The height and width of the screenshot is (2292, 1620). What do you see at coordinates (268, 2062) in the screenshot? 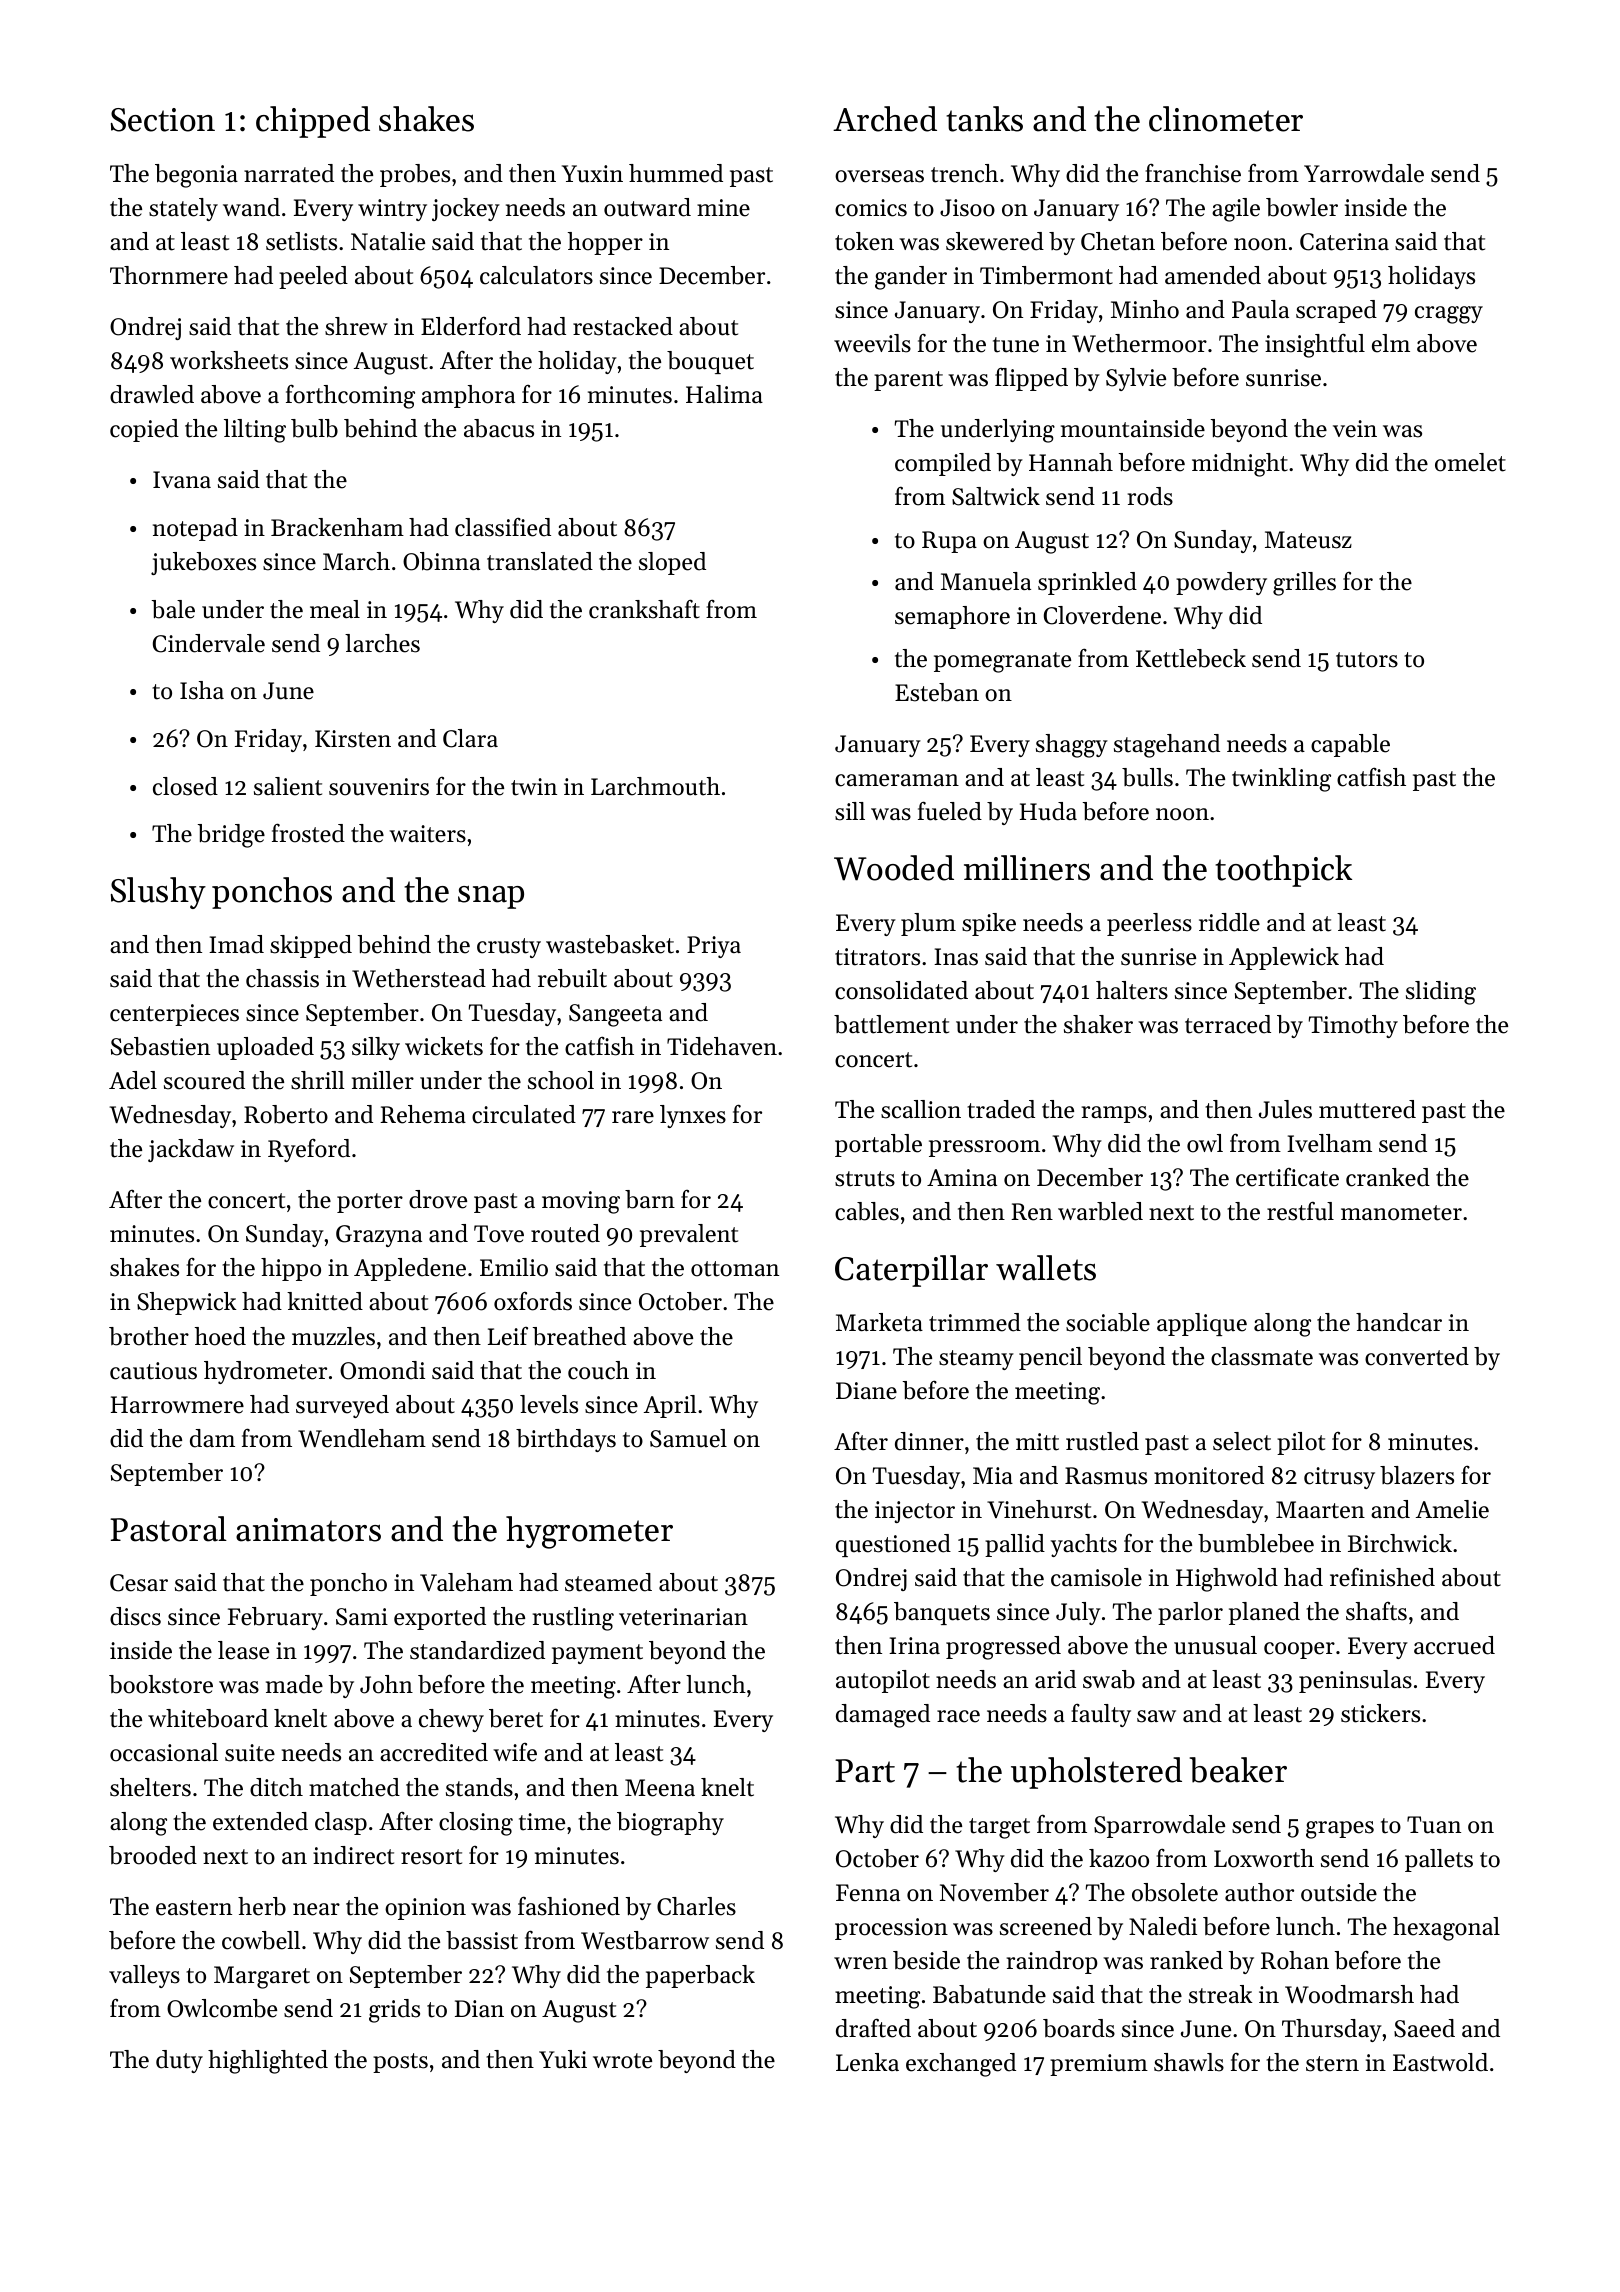
I see `highlighted` at bounding box center [268, 2062].
